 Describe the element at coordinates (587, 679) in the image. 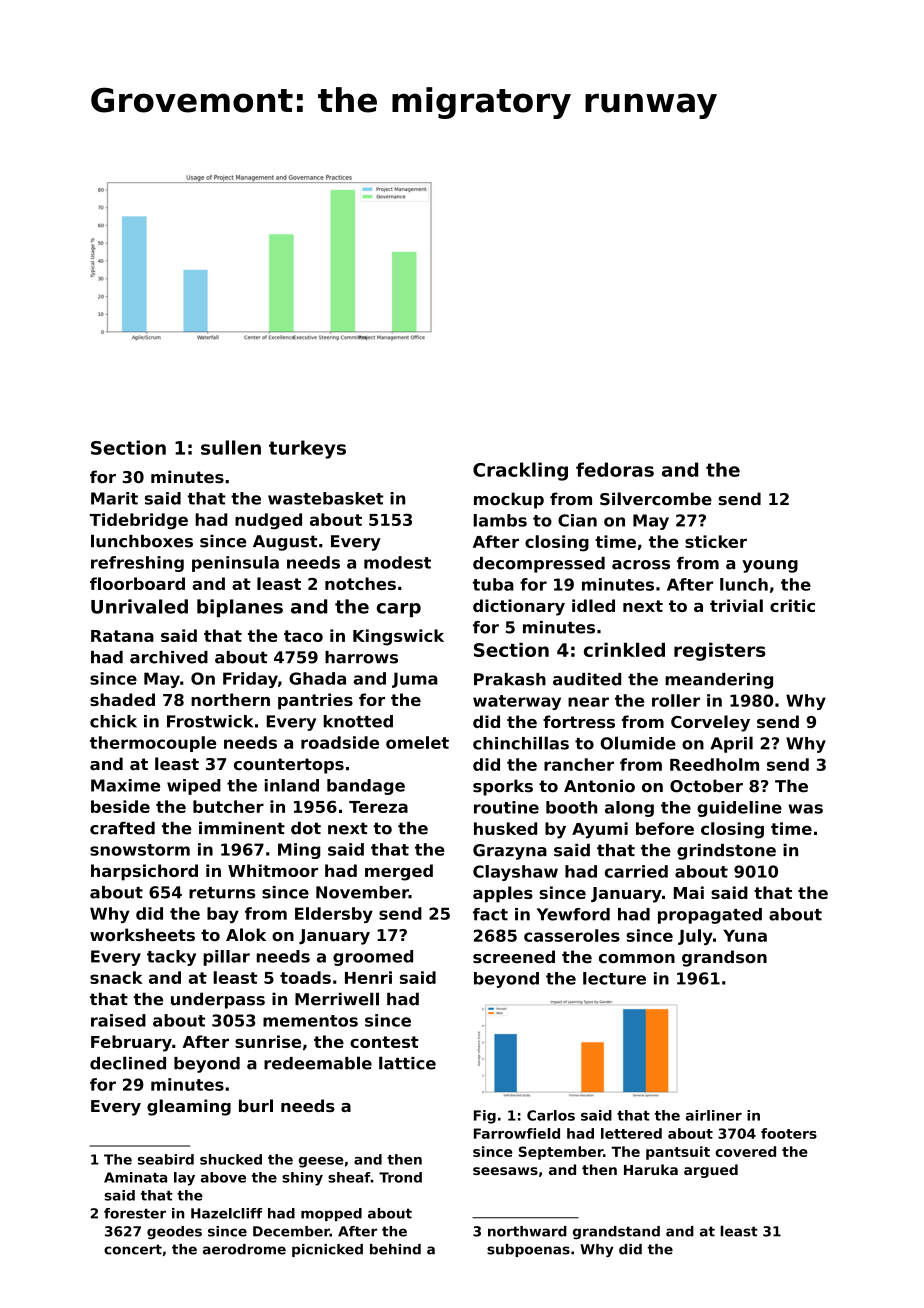

I see `audited` at that location.
